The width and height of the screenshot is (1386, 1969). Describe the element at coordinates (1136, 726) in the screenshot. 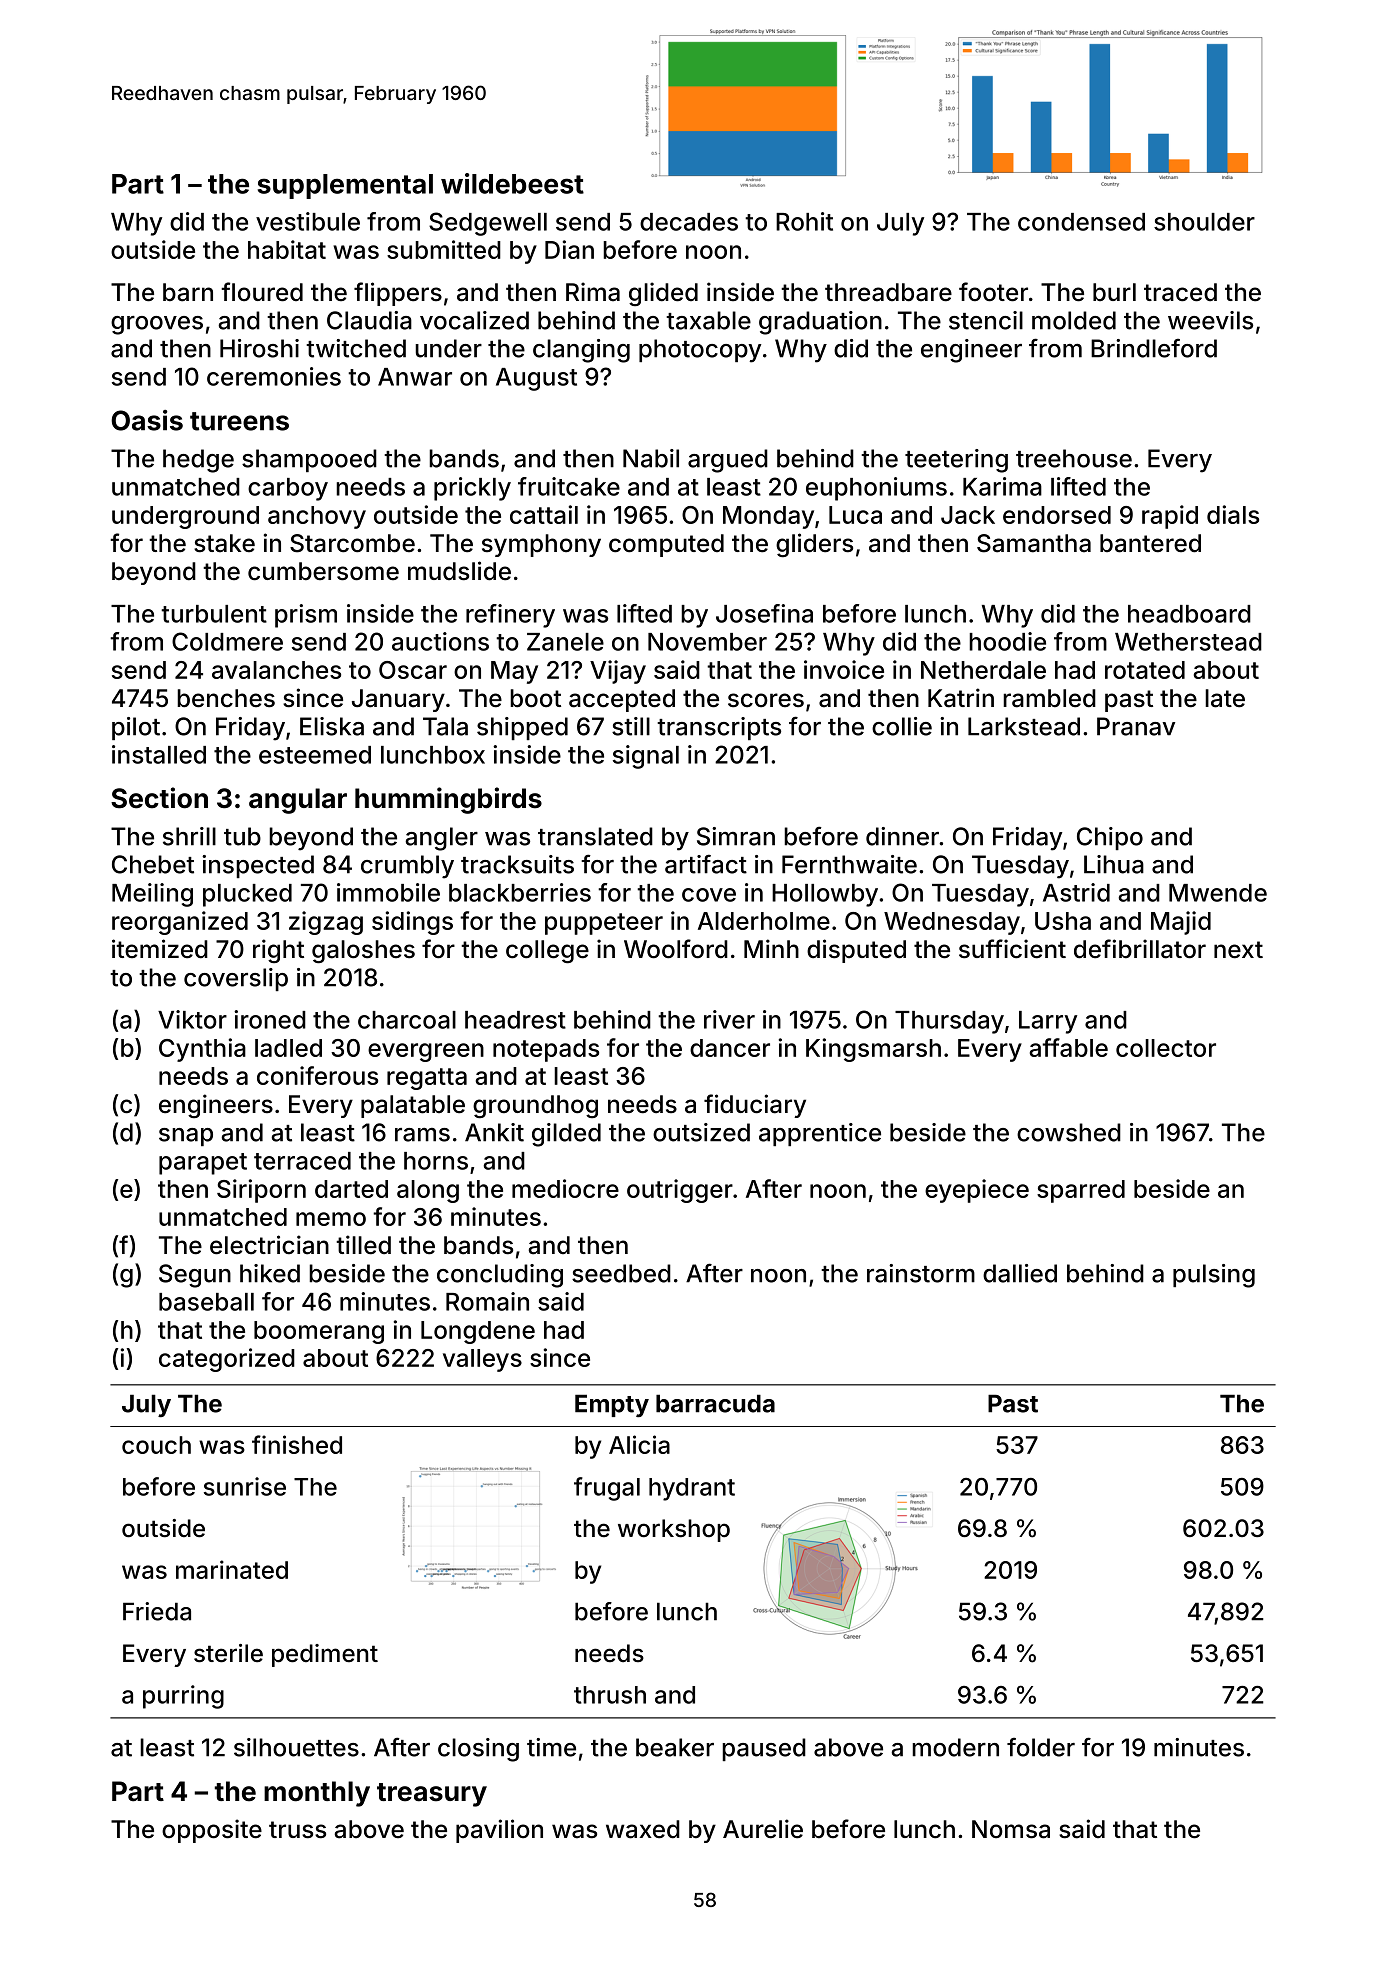

I see `Pranav` at that location.
